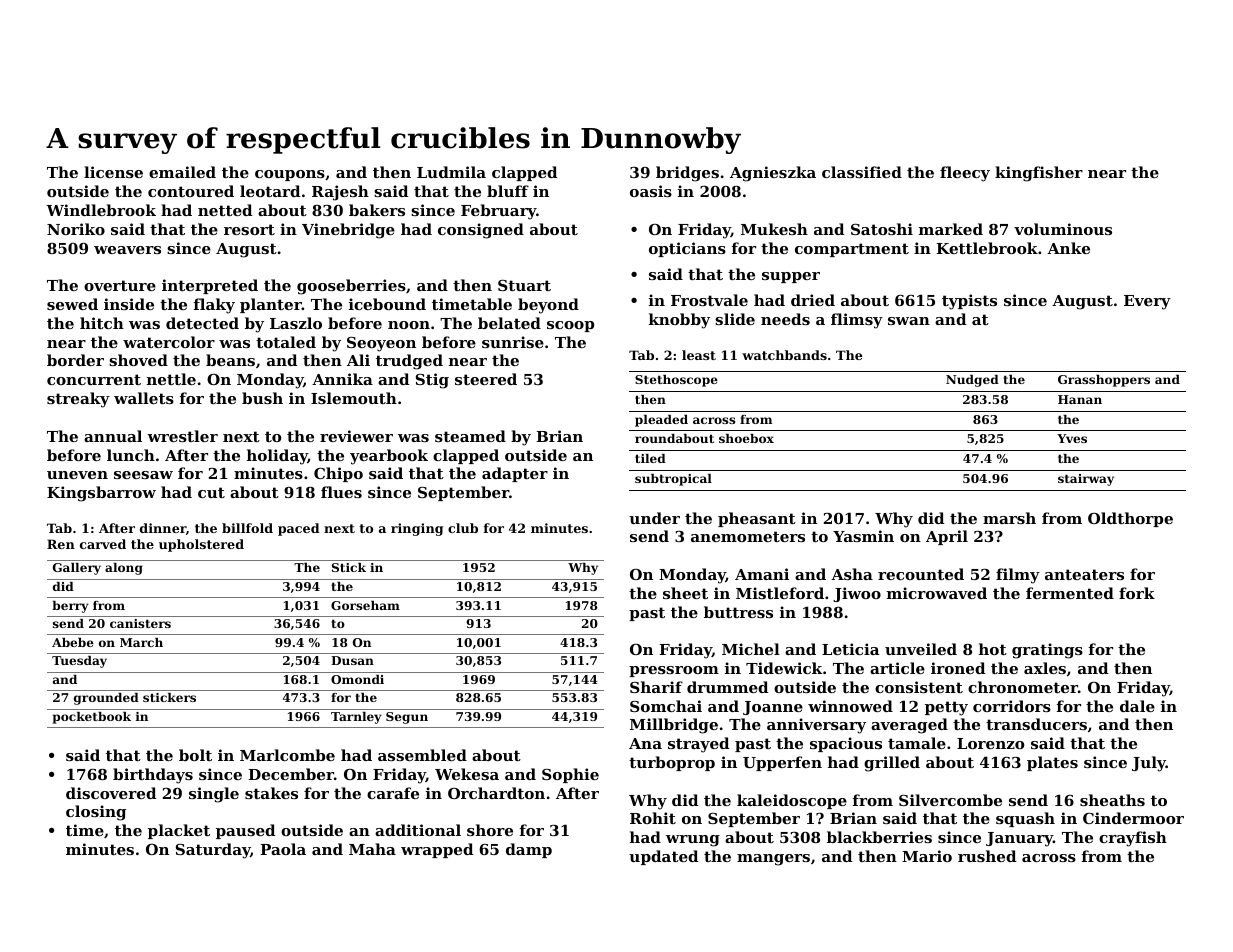 This document has width=1233, height=952. I want to click on leotard, so click(270, 191).
